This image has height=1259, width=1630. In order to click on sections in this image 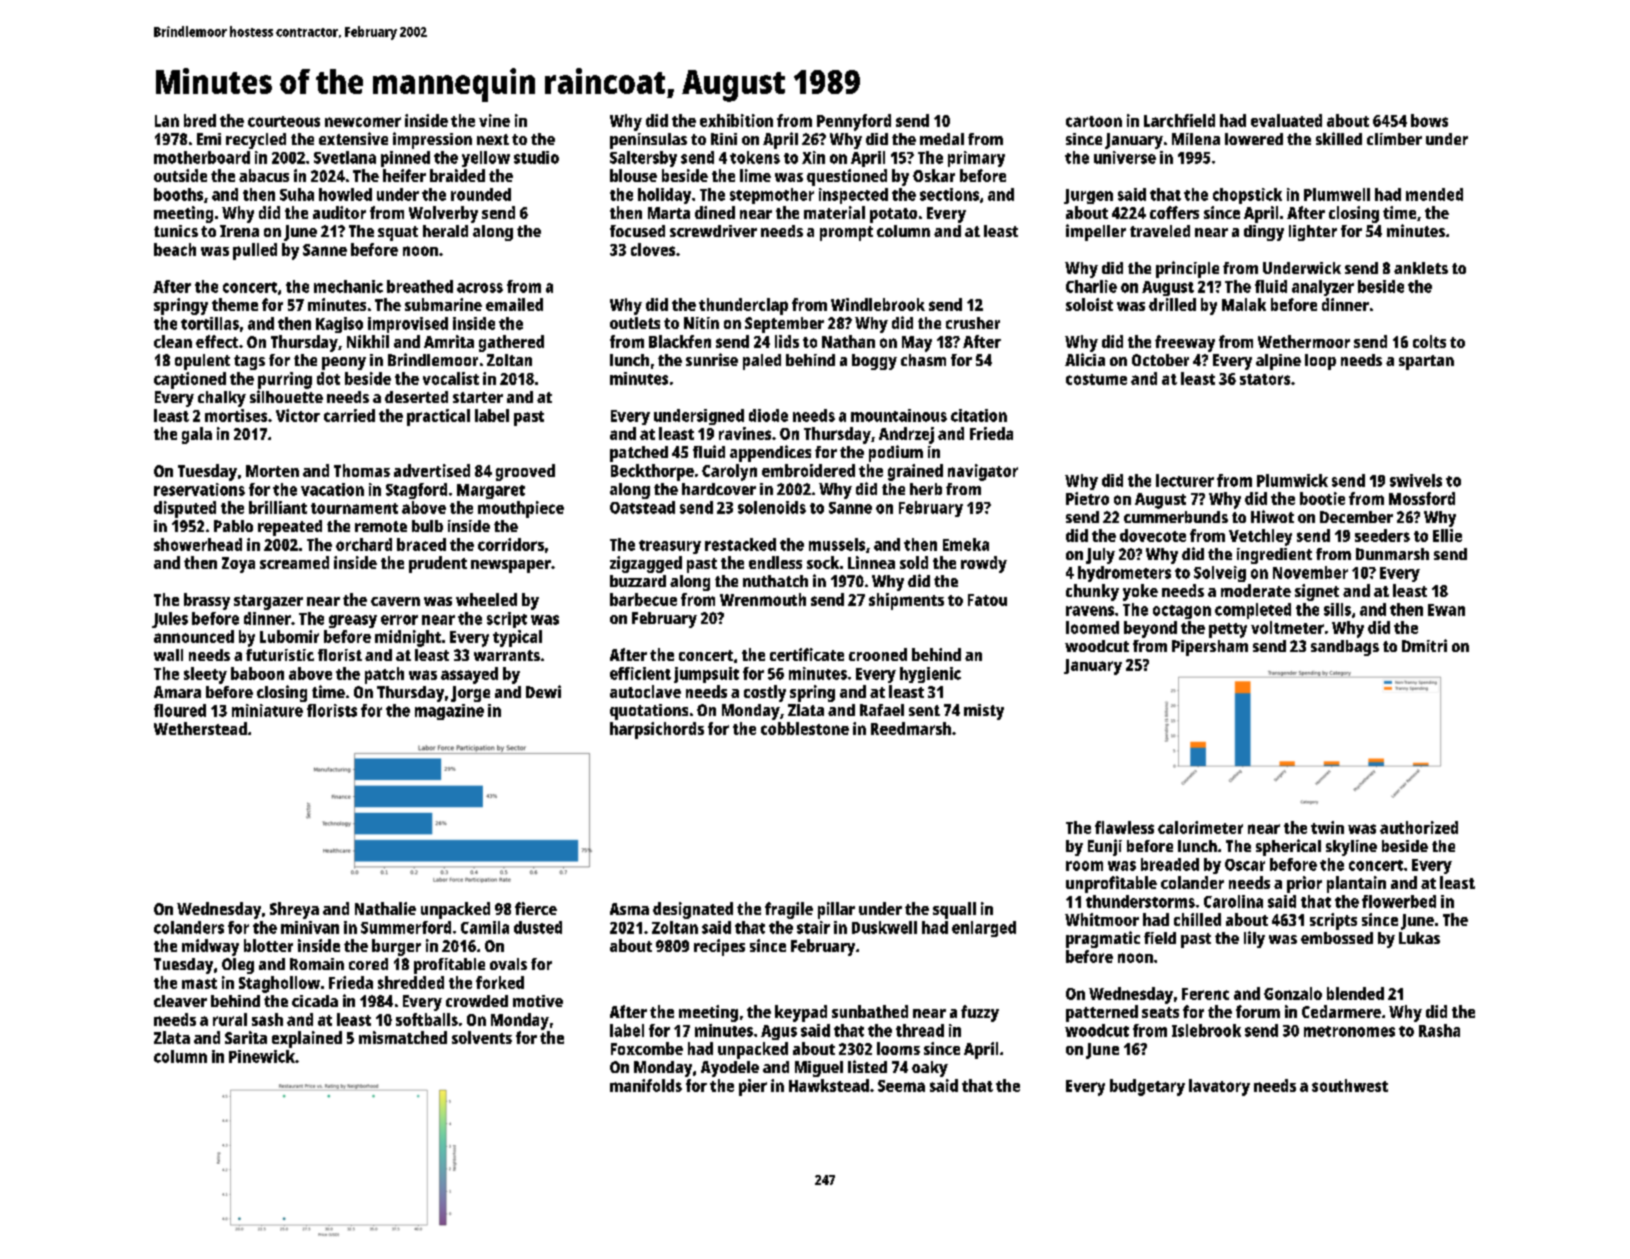, I will do `click(949, 194)`.
